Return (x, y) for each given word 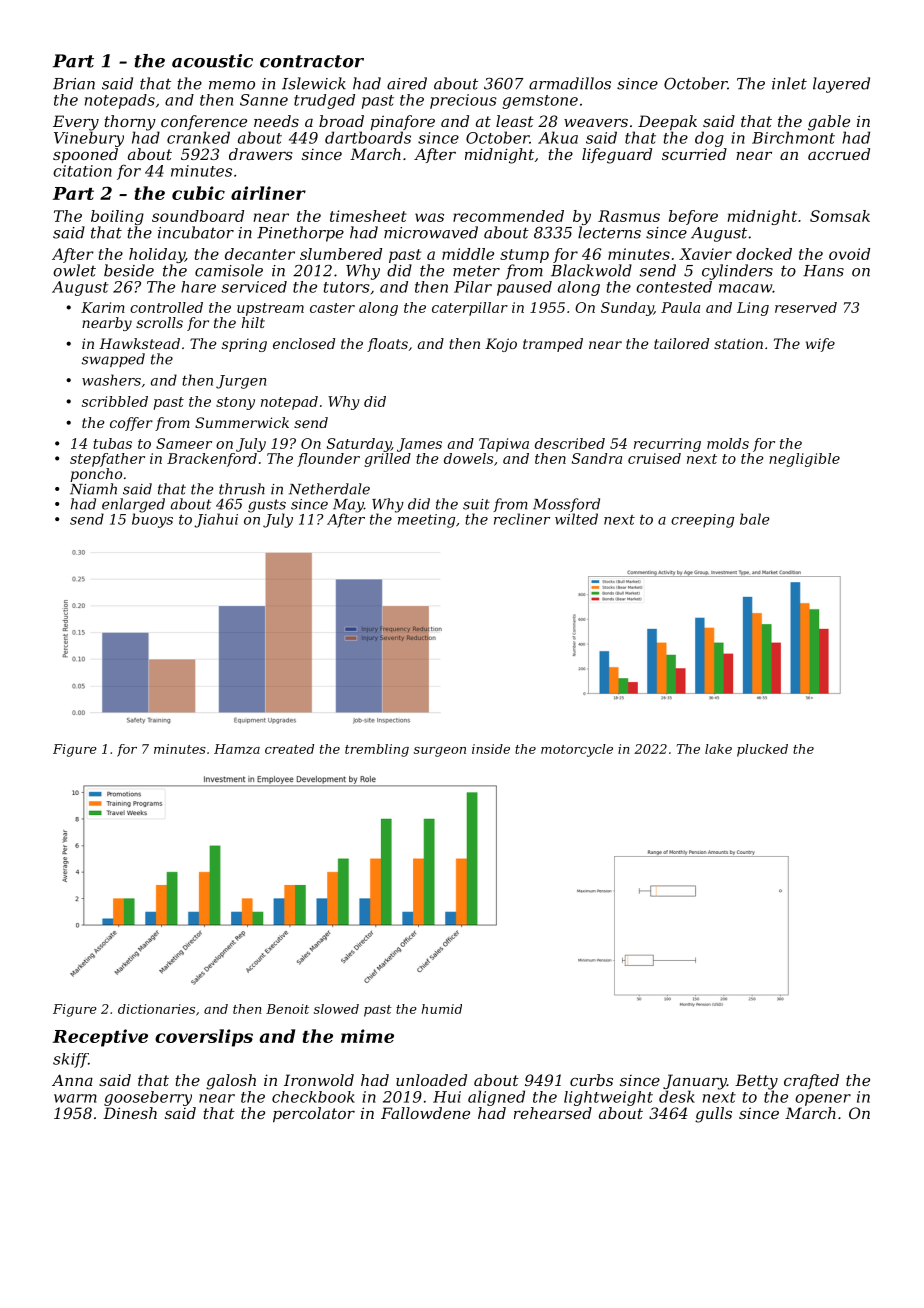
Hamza (237, 749)
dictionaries (156, 1009)
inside (491, 749)
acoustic (212, 61)
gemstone (540, 102)
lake (718, 749)
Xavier (705, 254)
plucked (762, 750)
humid (442, 1009)
